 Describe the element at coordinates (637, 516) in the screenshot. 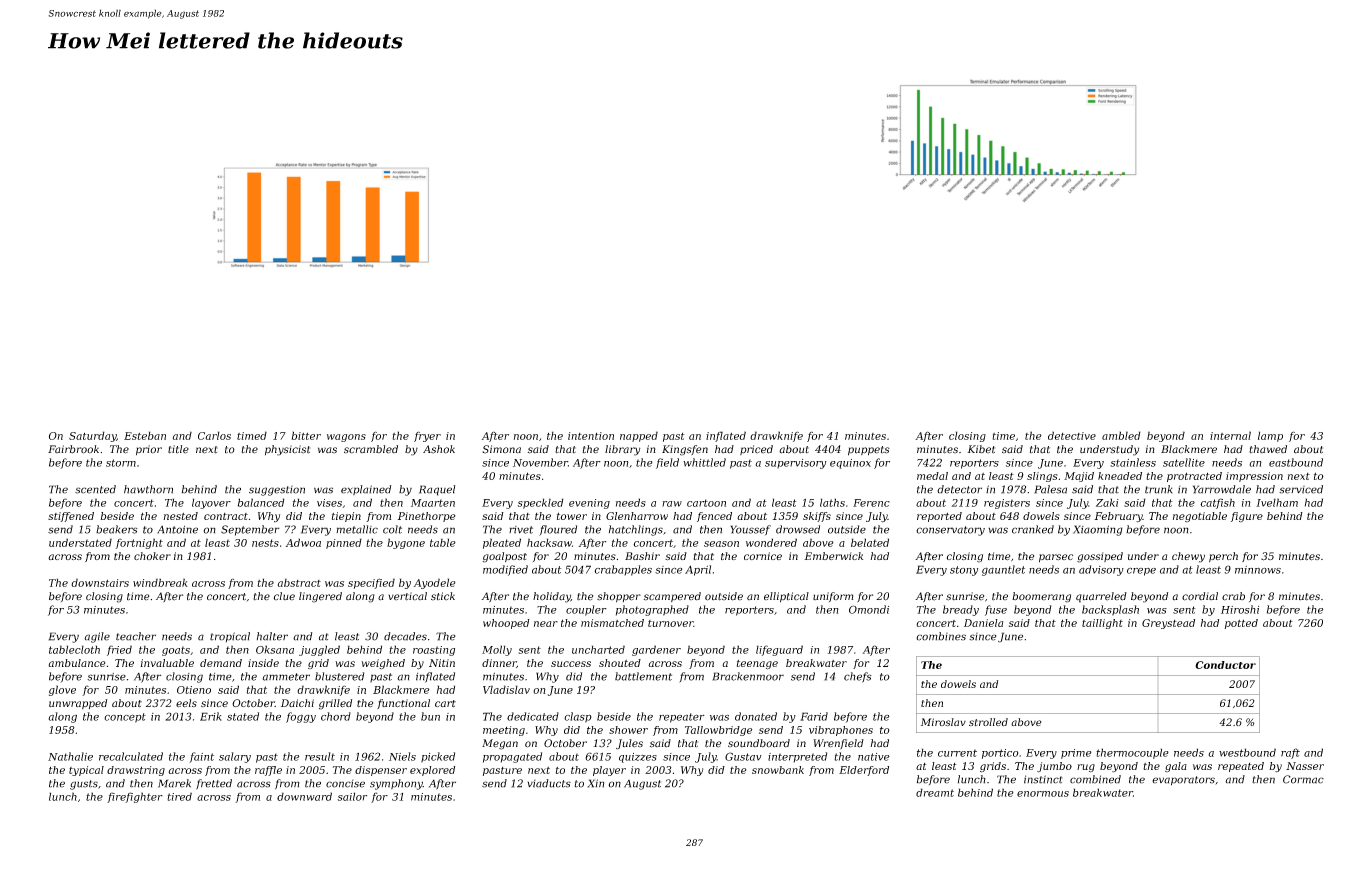

I see `Glenharrow` at that location.
